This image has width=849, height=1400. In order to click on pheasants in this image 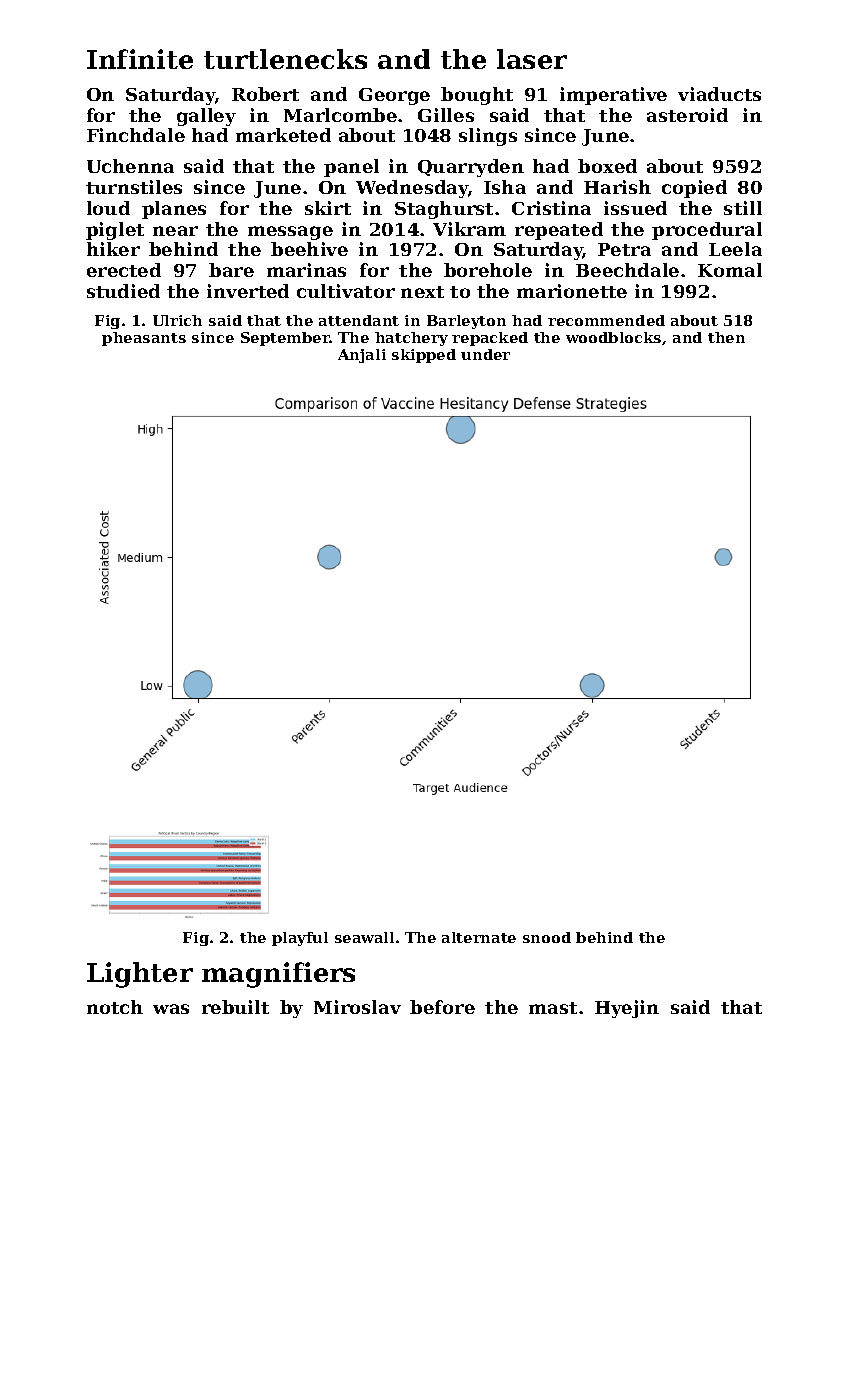, I will do `click(144, 339)`.
